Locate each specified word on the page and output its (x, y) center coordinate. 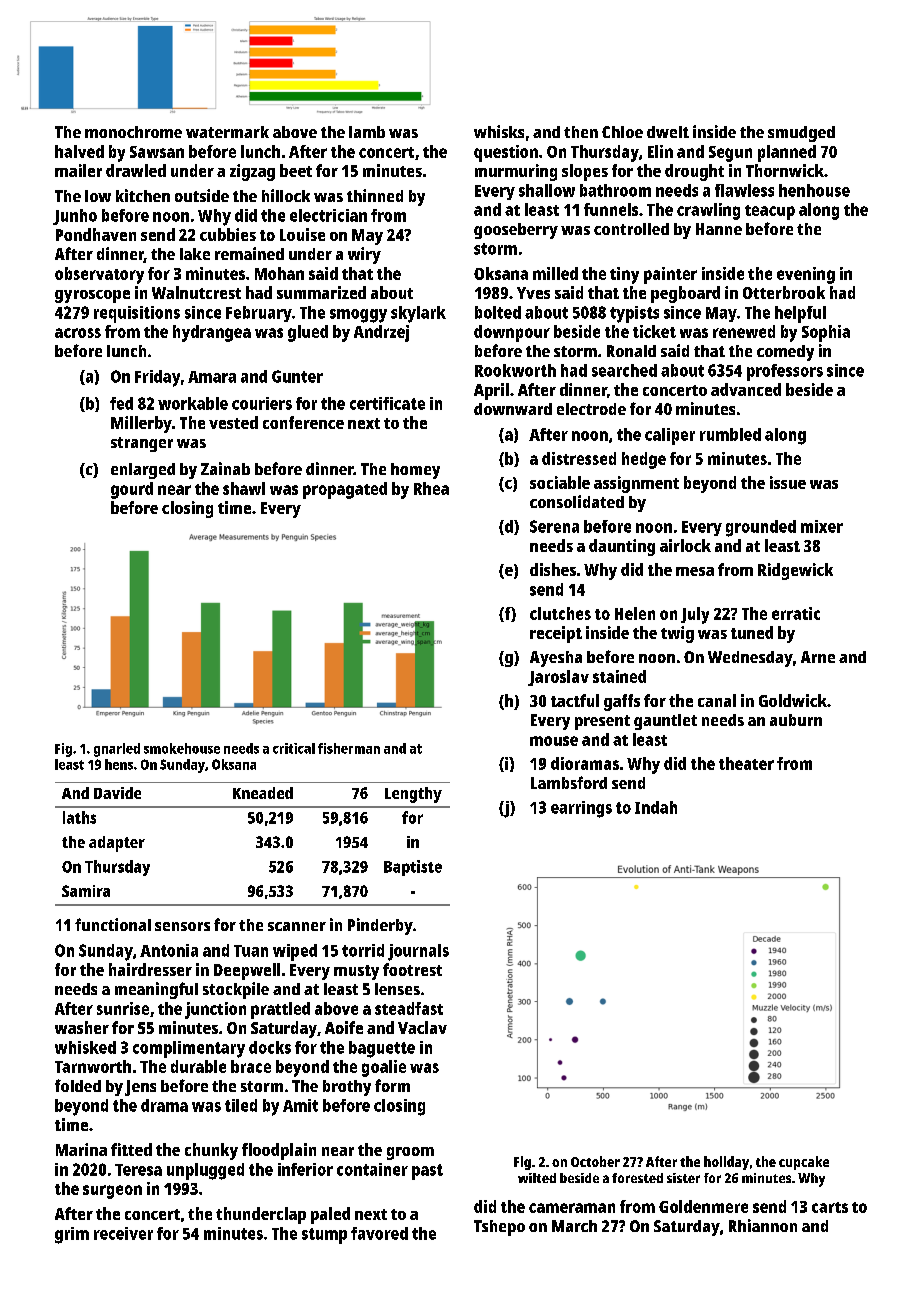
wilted (537, 1178)
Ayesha (556, 659)
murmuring (516, 172)
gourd (132, 490)
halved (79, 151)
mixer (822, 526)
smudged (801, 134)
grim (72, 1235)
